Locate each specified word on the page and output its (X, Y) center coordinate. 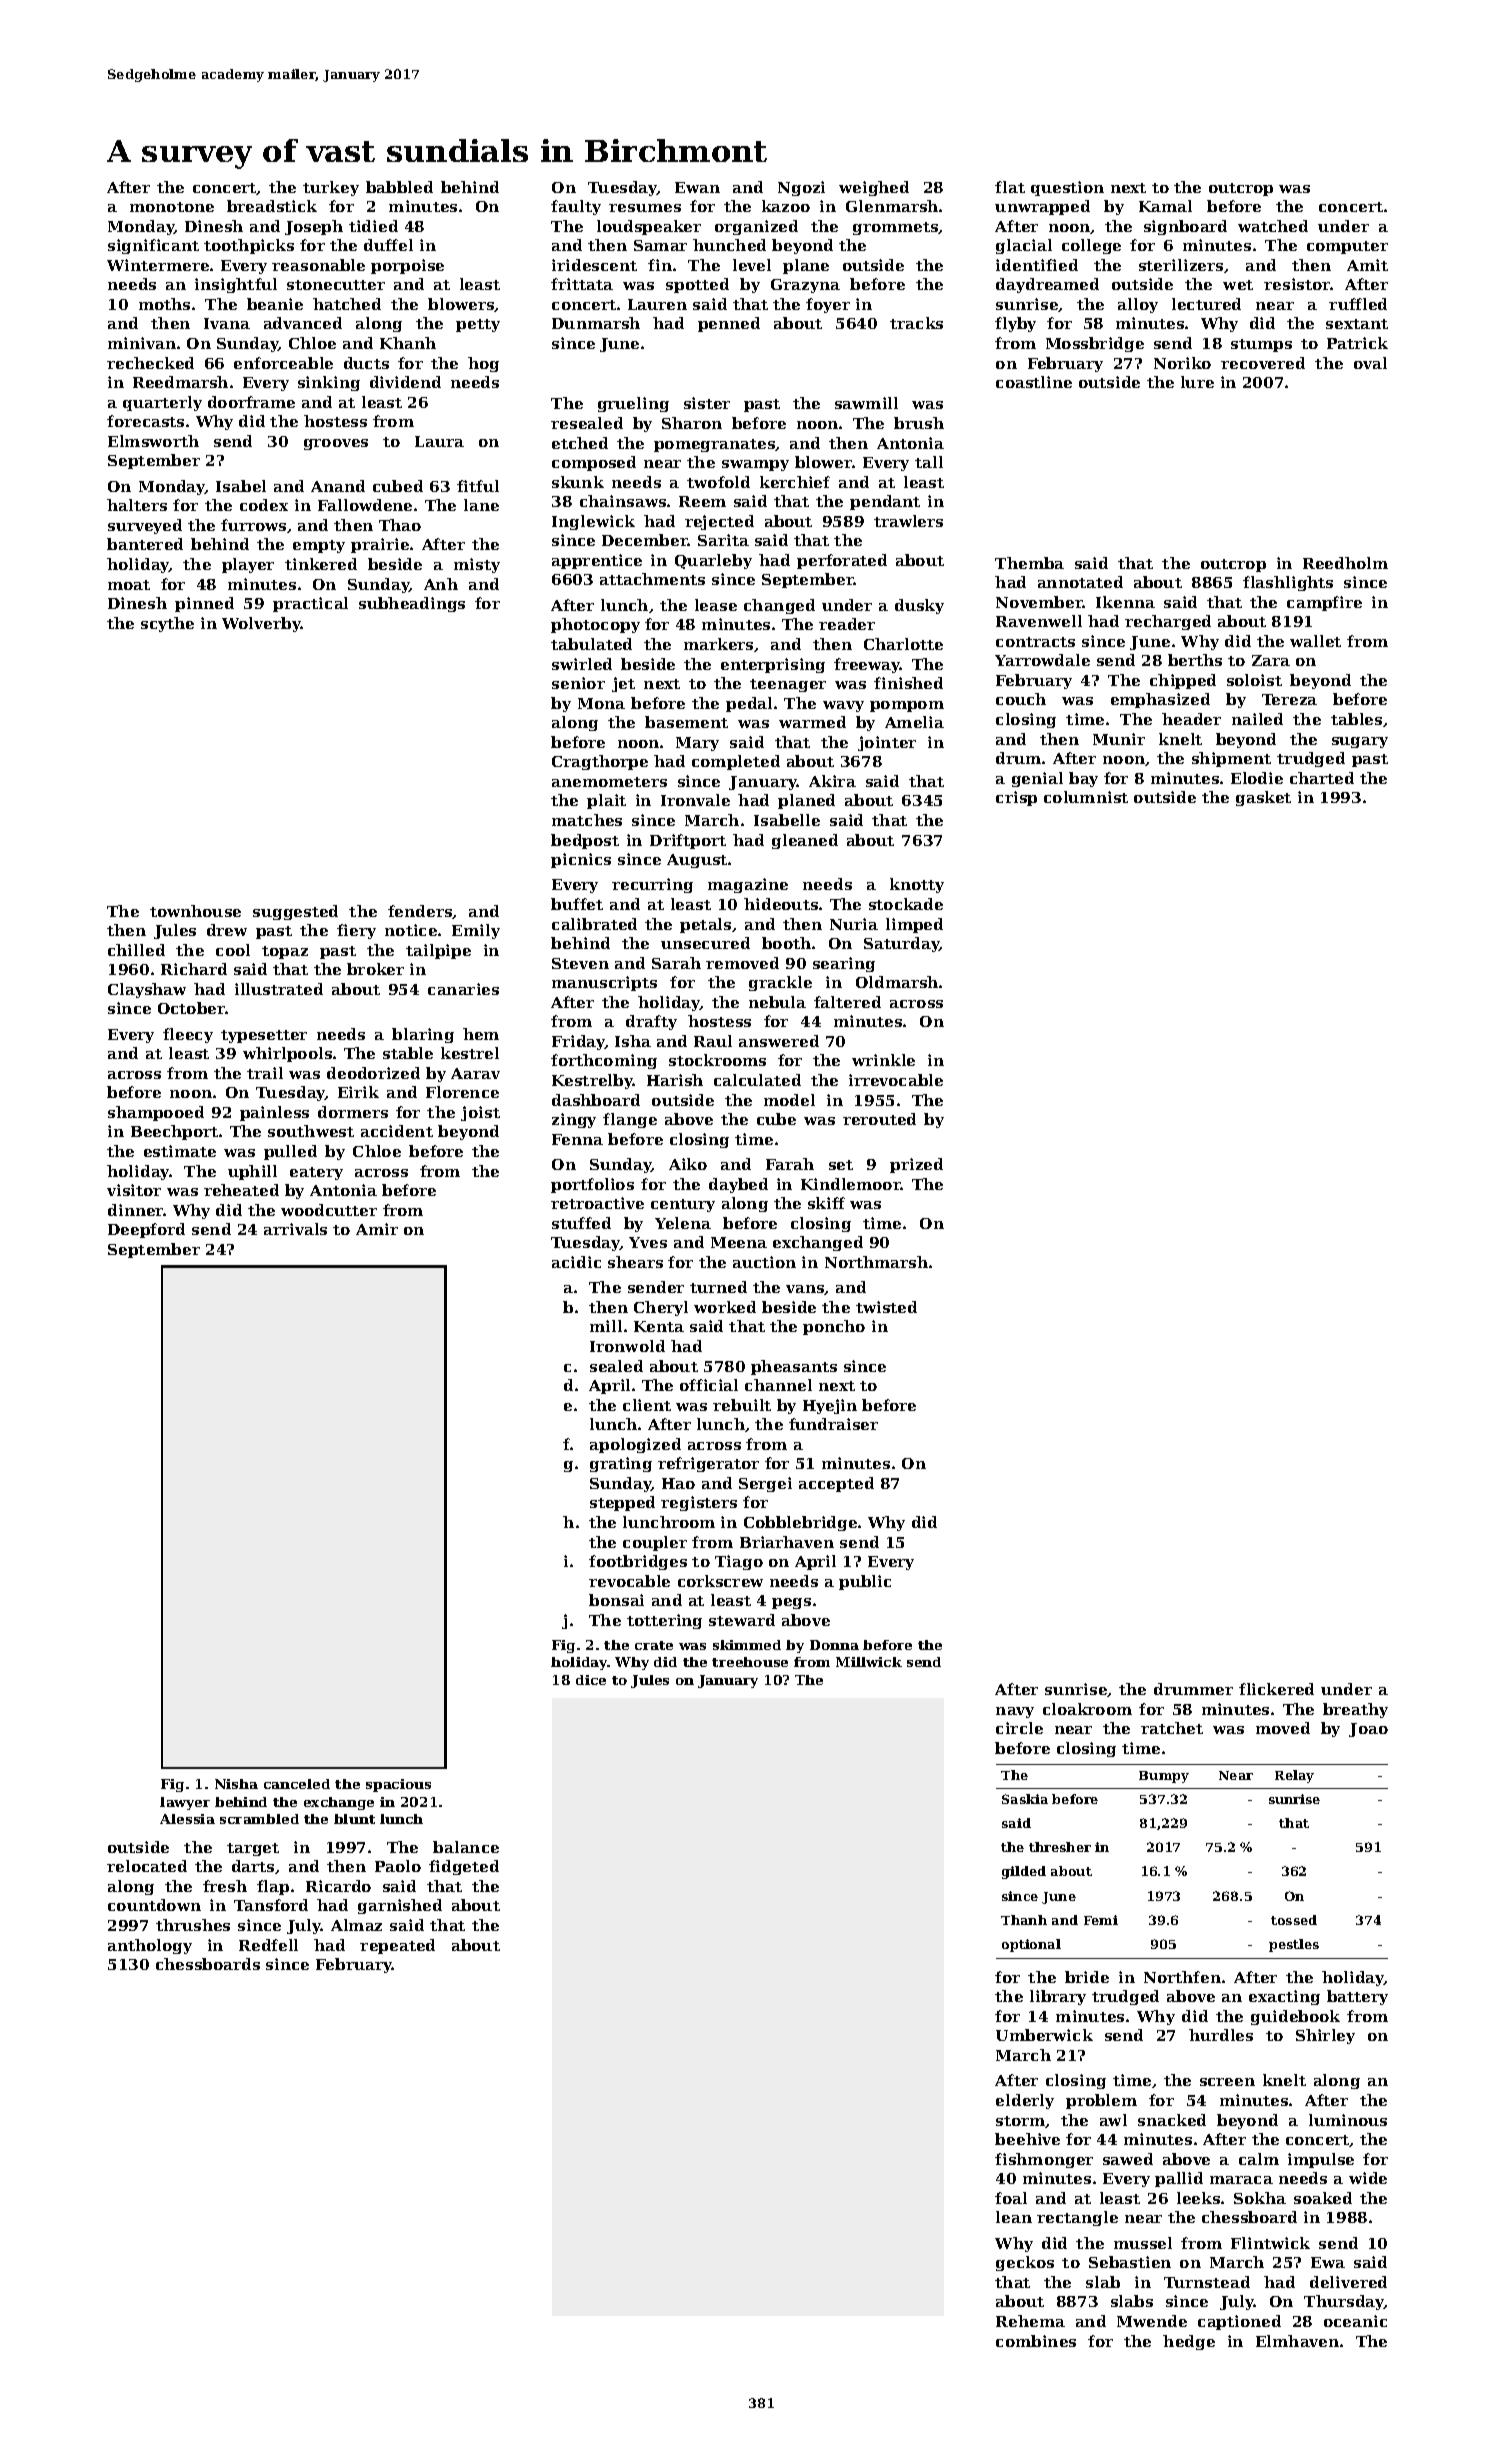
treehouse (750, 1662)
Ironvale (695, 800)
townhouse (195, 911)
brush (919, 423)
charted (1322, 778)
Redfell (268, 1945)
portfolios (592, 1185)
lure (1197, 382)
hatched (347, 304)
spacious (398, 1785)
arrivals (295, 1229)
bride (1087, 1977)
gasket (1263, 798)
